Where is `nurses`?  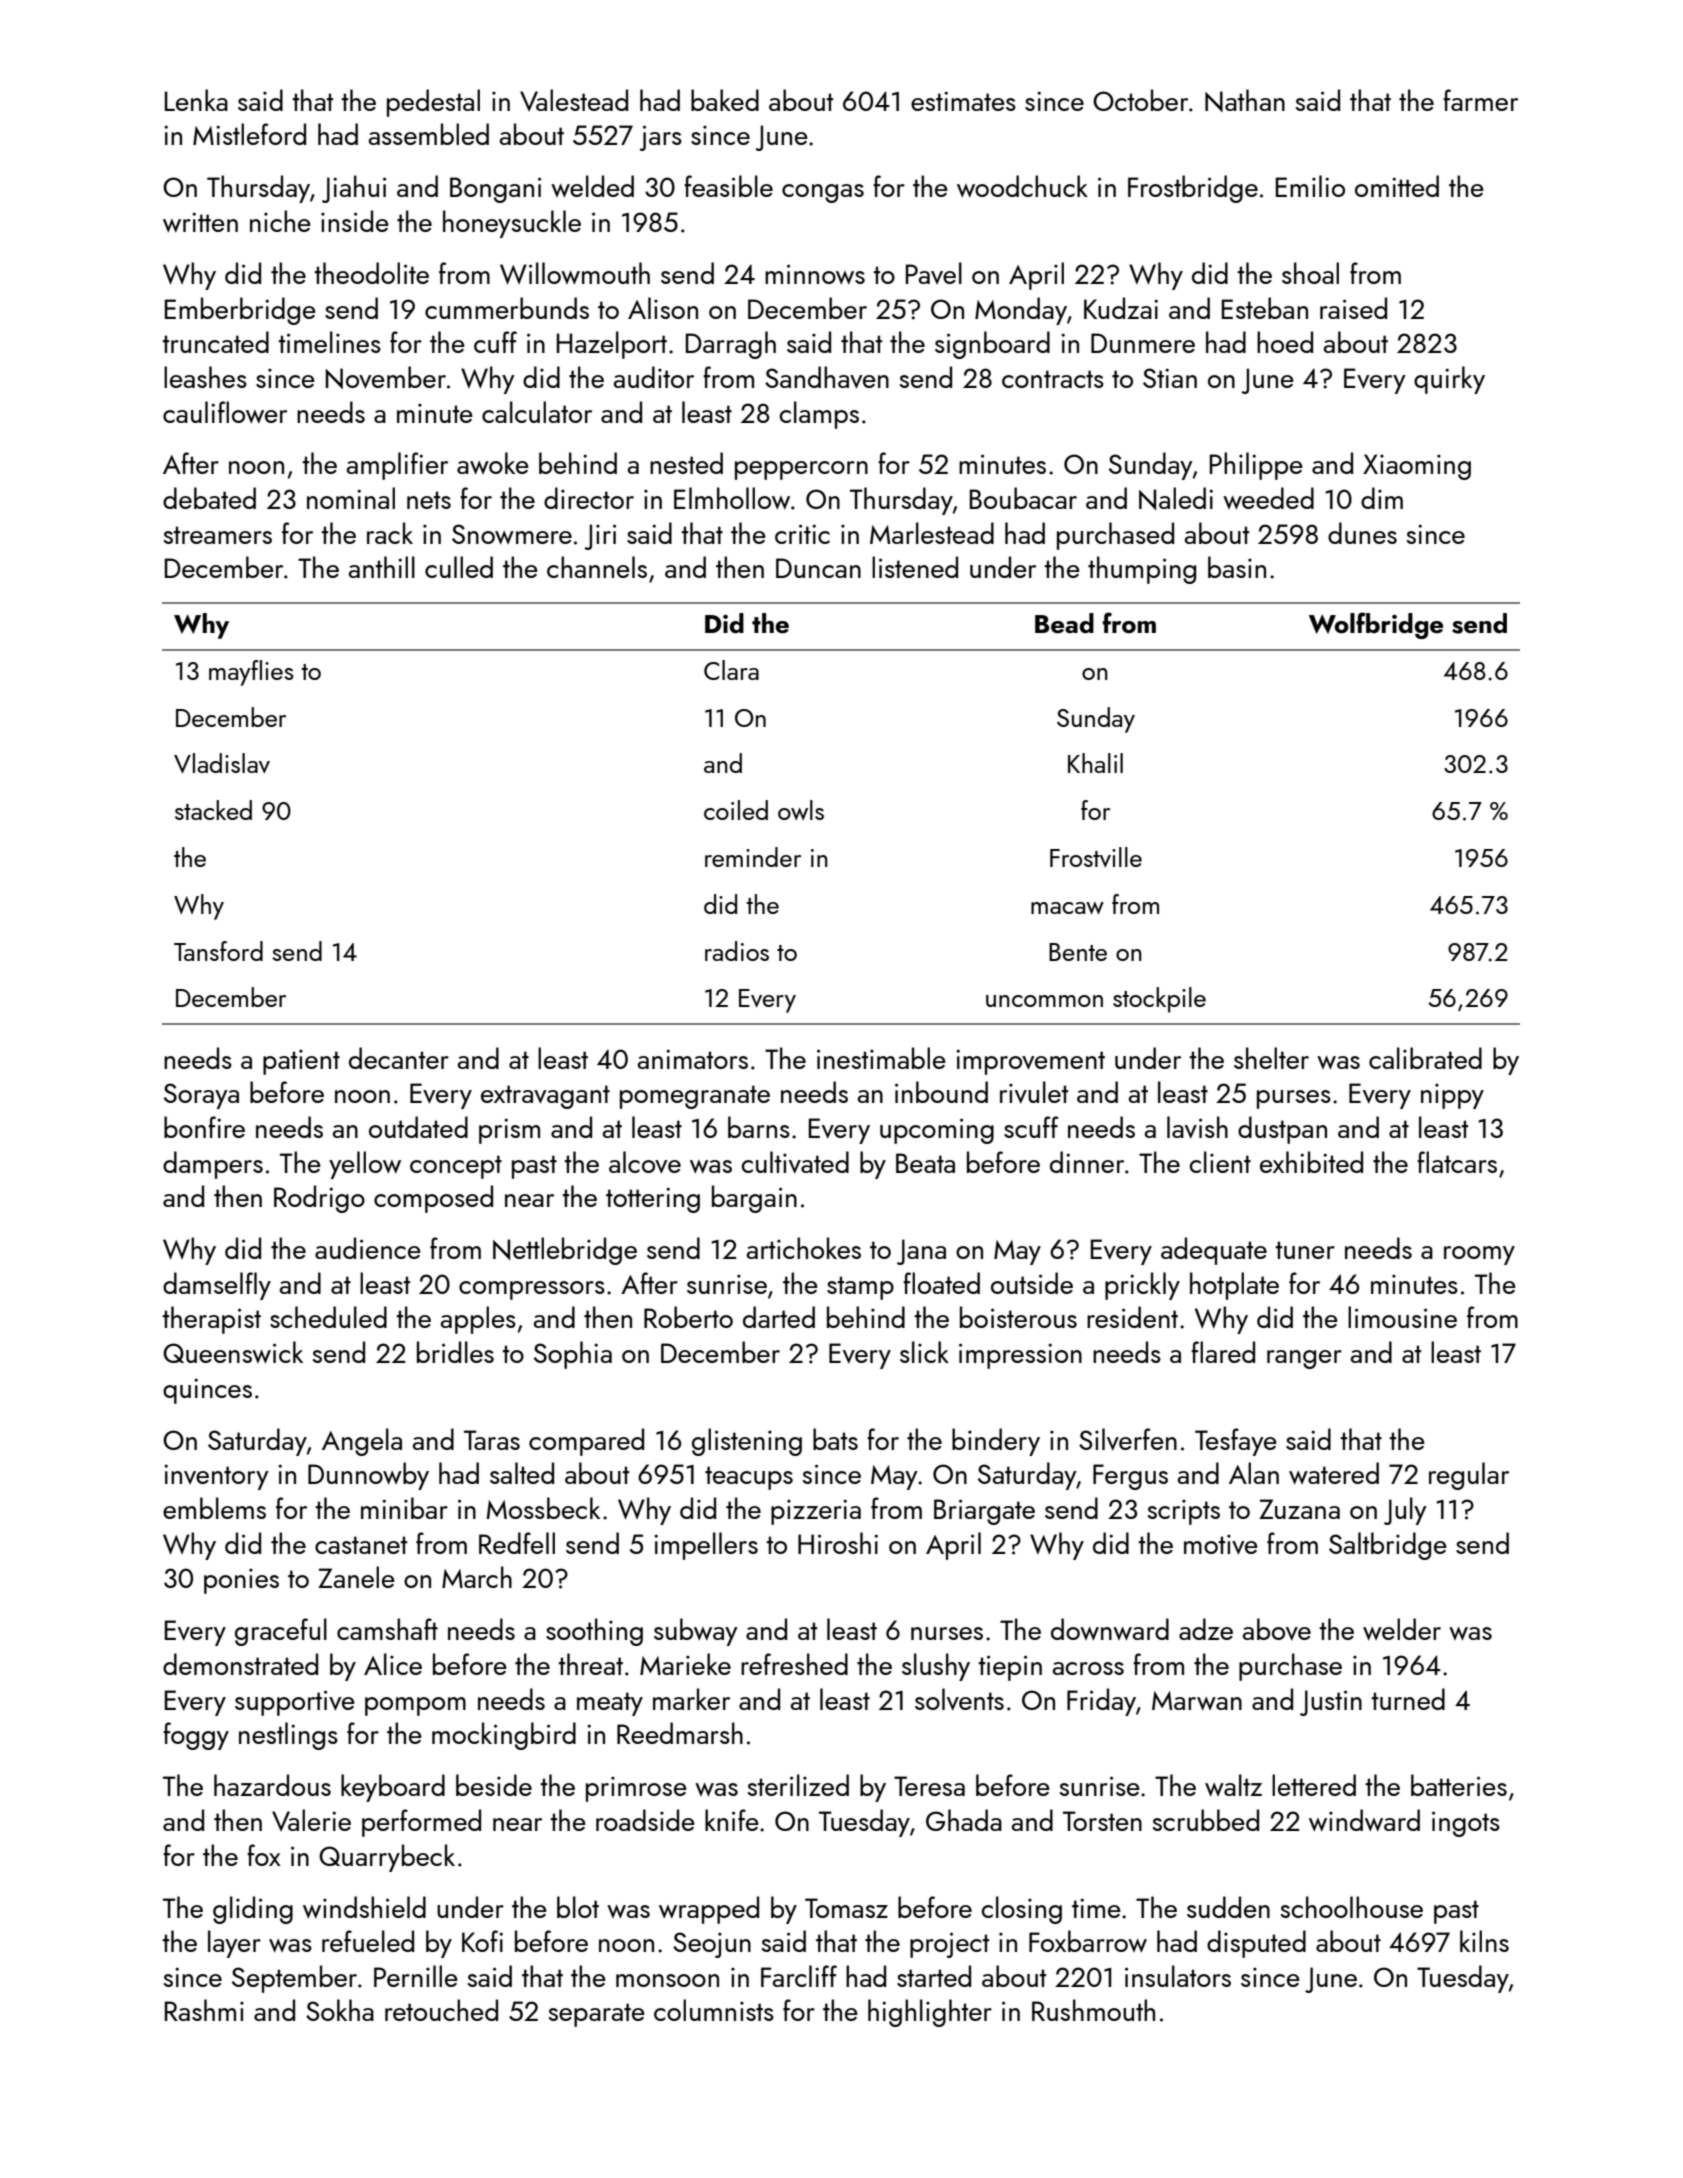
nurses is located at coordinates (947, 1633).
